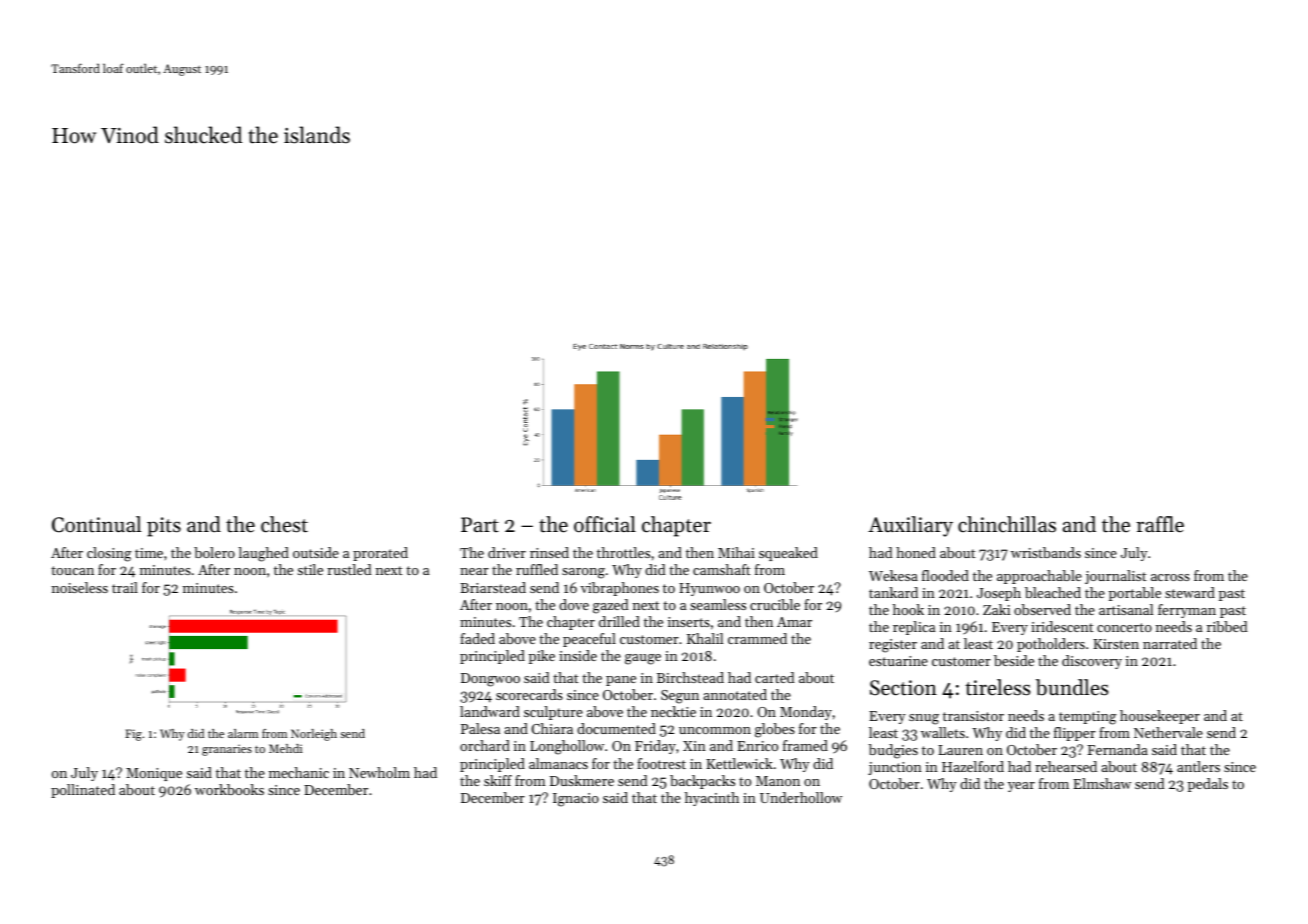 The height and width of the screenshot is (924, 1308). What do you see at coordinates (1160, 524) in the screenshot?
I see `raffle` at bounding box center [1160, 524].
